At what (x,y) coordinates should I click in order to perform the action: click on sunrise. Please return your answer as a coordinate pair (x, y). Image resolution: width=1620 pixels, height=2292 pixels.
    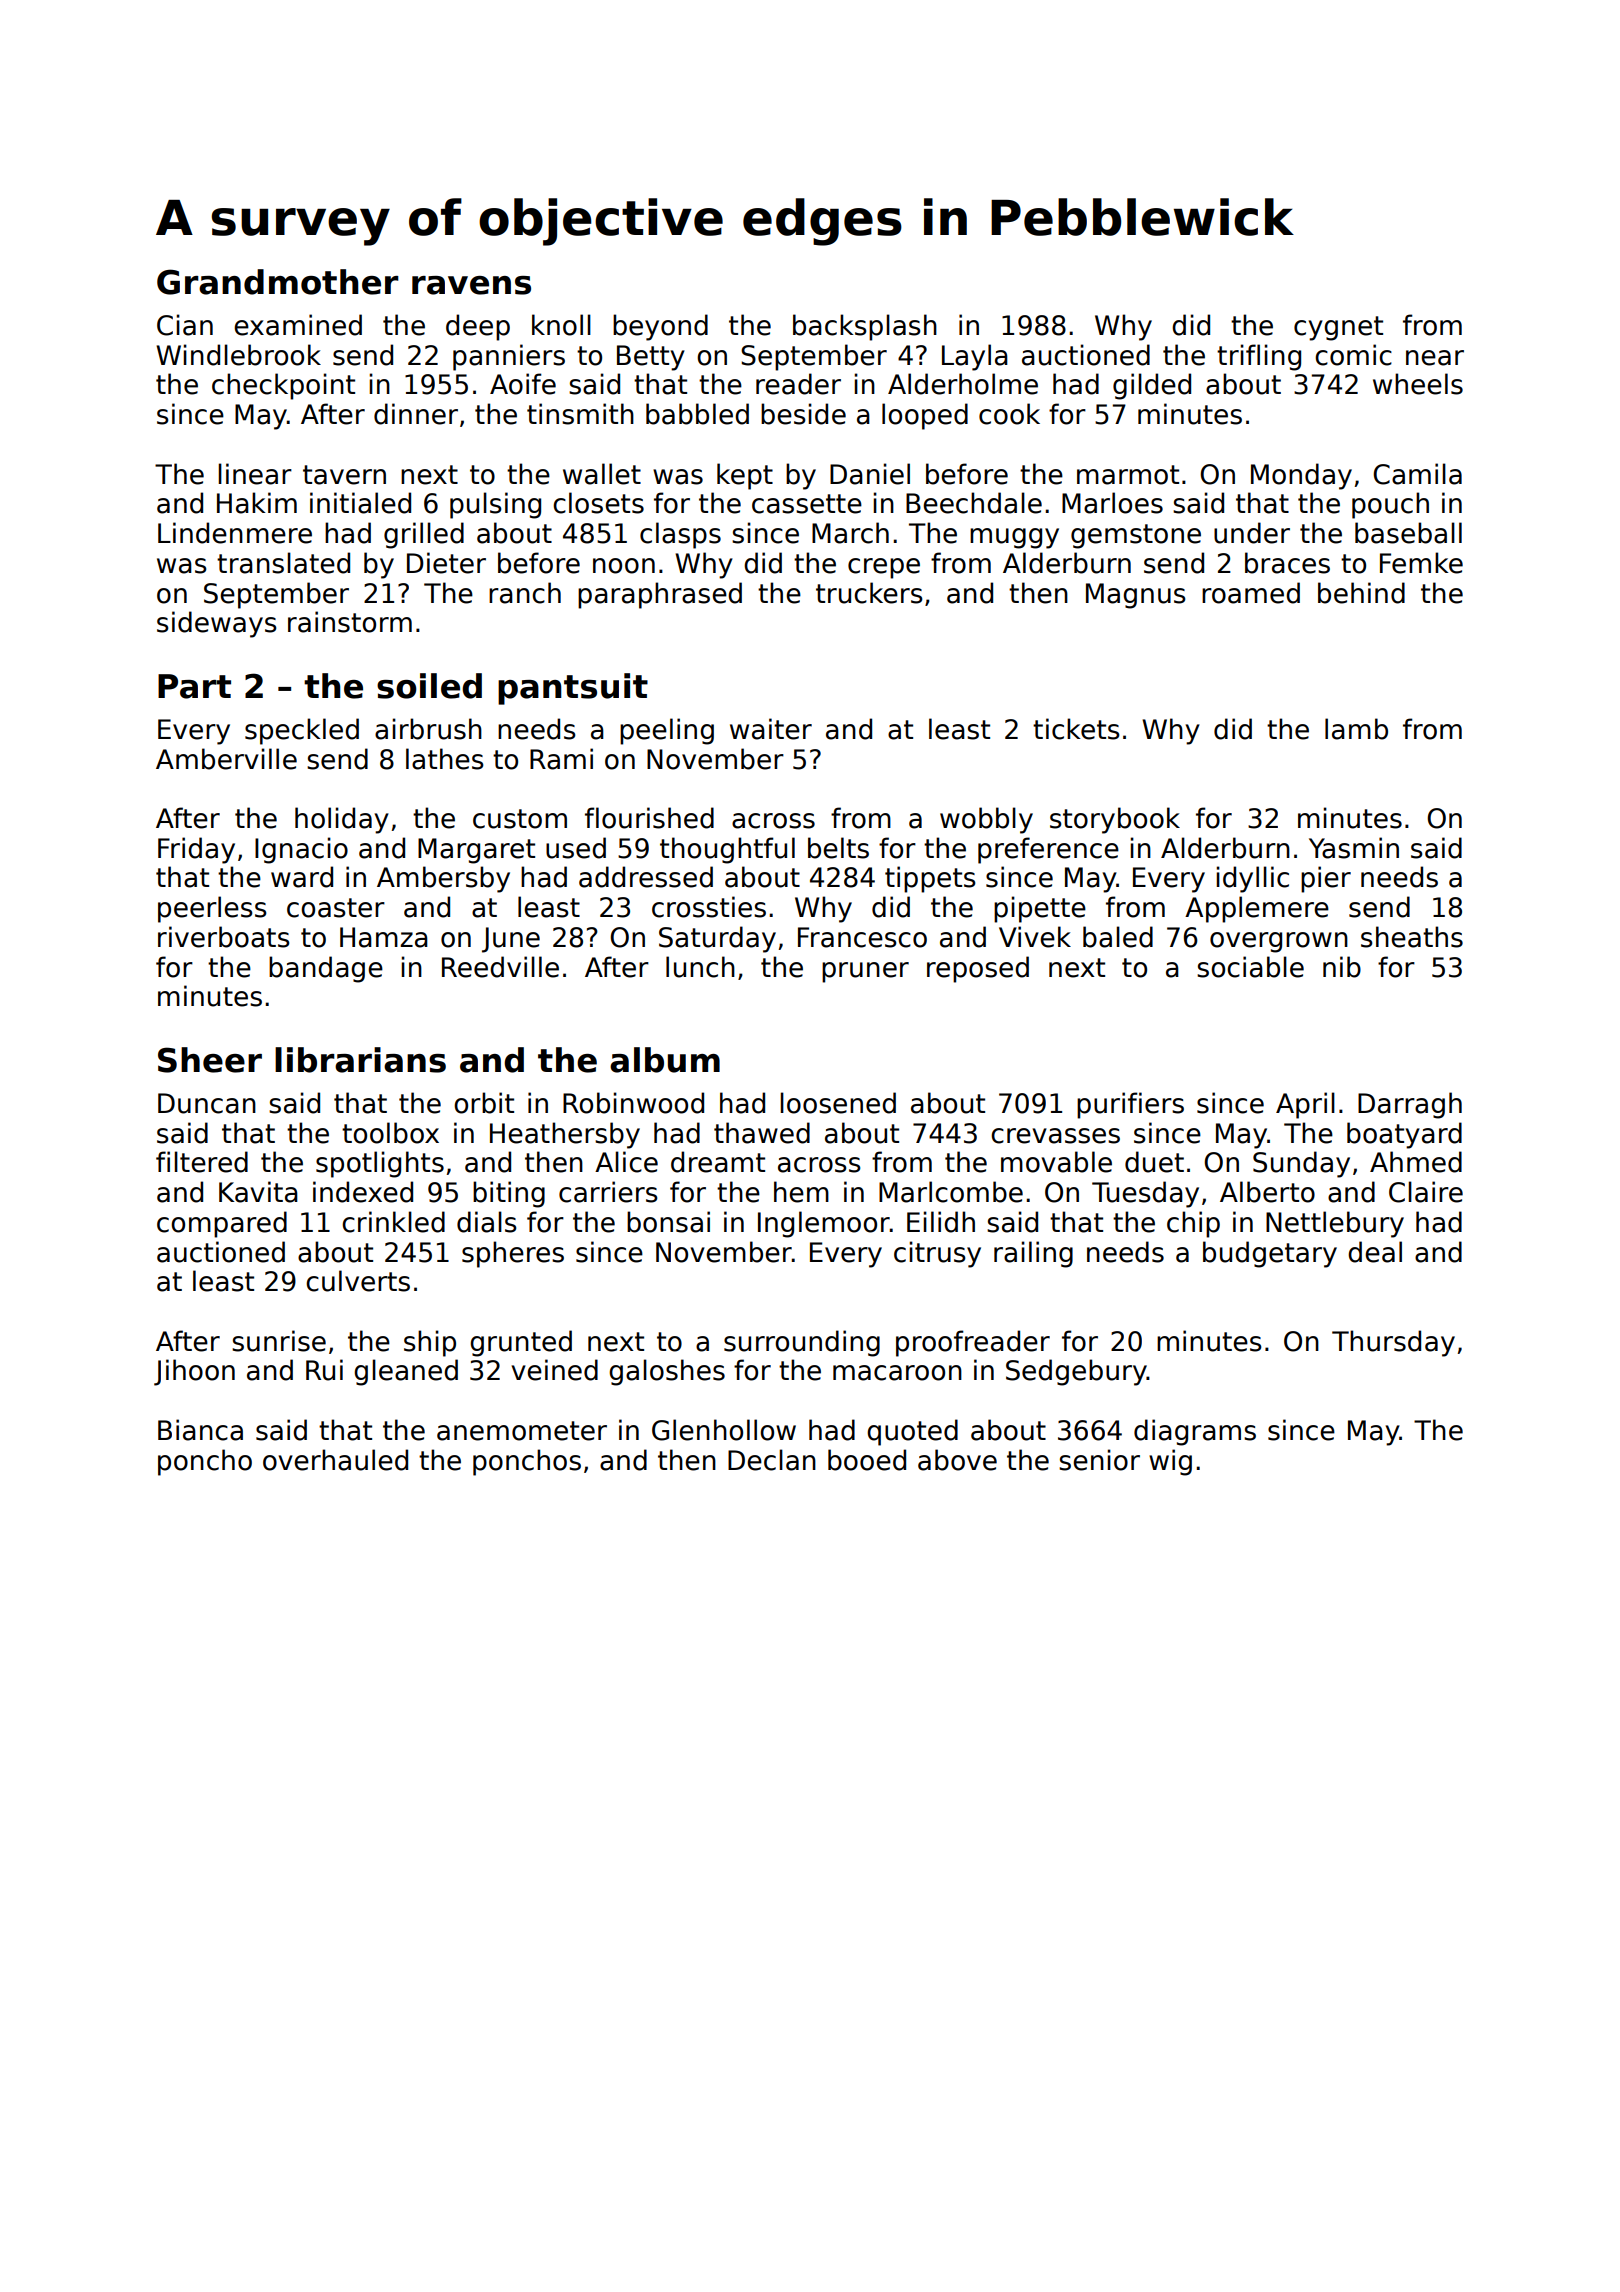
    Looking at the image, I should click on (279, 1341).
